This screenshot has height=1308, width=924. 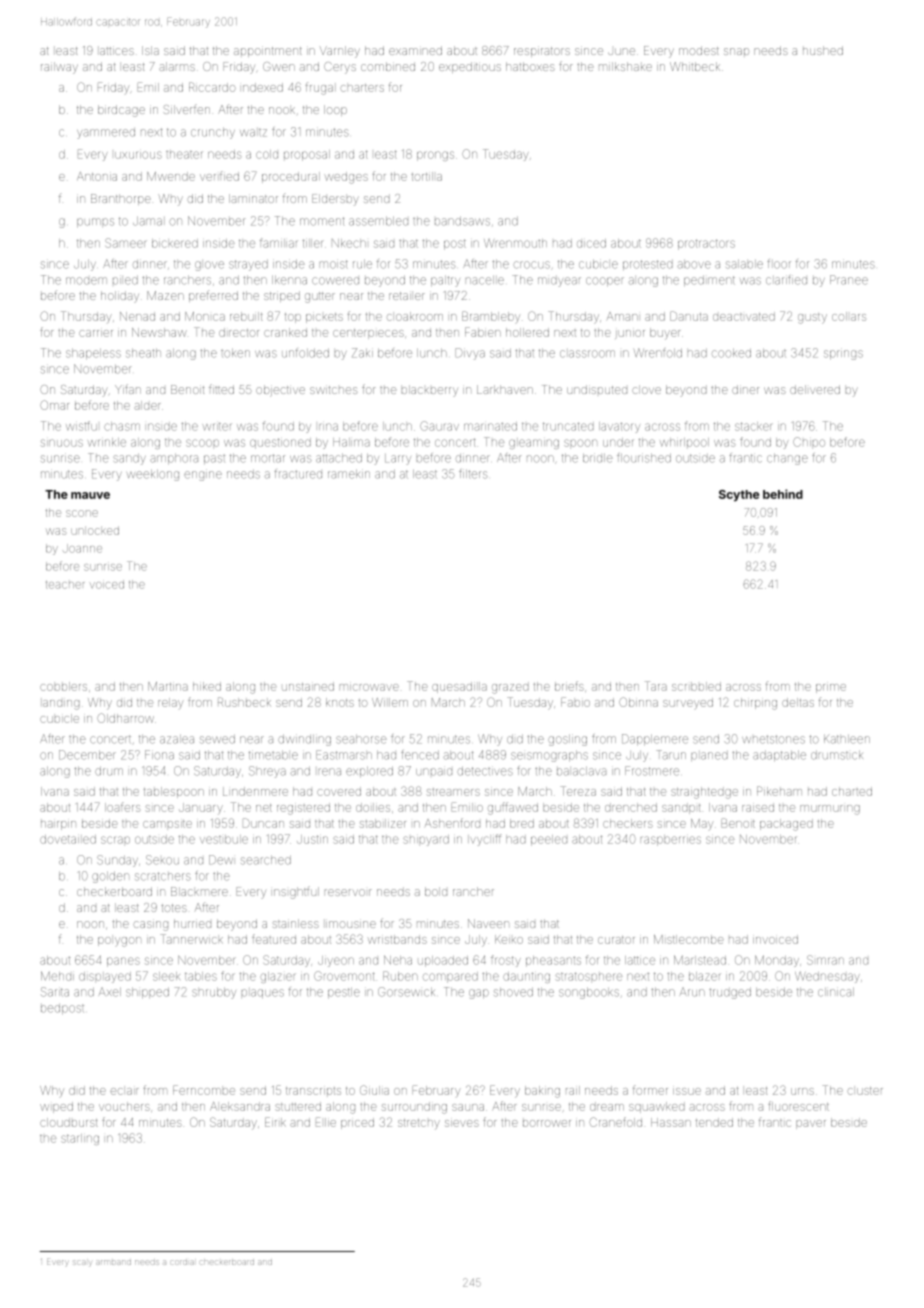 What do you see at coordinates (55, 992) in the screenshot?
I see `Sarita` at bounding box center [55, 992].
